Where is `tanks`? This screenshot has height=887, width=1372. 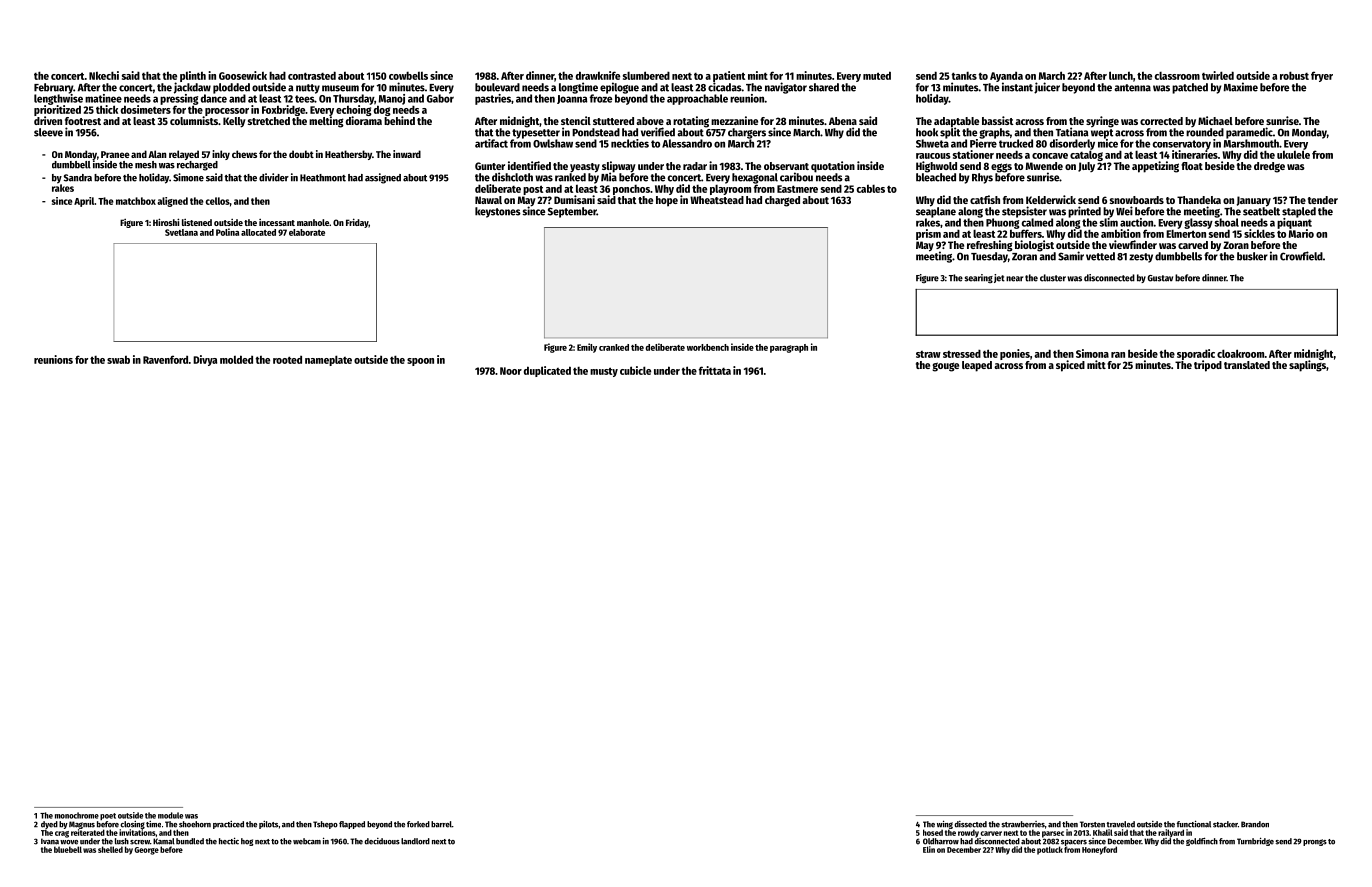
tanks is located at coordinates (964, 76).
